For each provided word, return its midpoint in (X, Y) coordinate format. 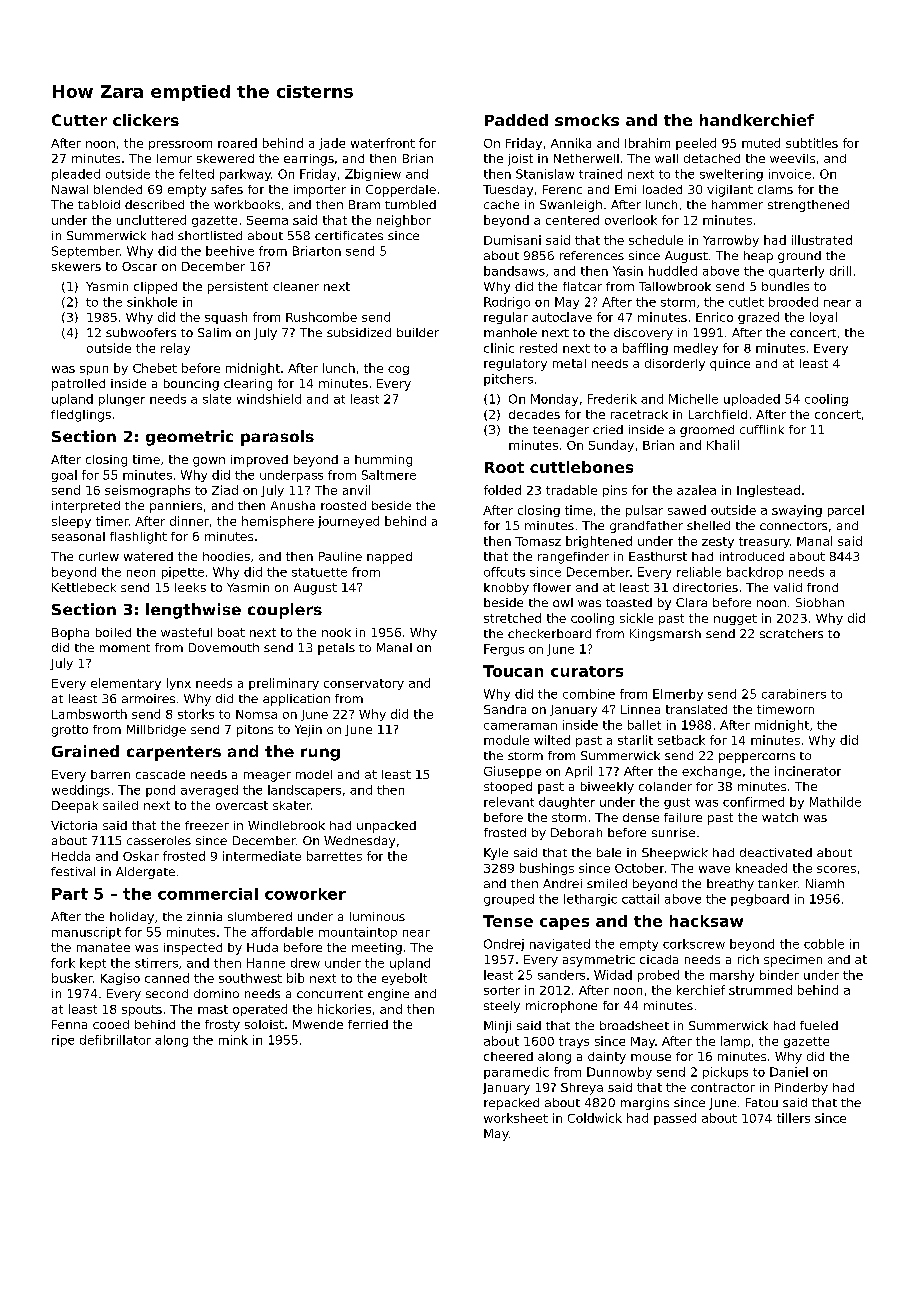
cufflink (762, 429)
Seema (267, 220)
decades (534, 414)
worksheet (516, 1118)
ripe (63, 1041)
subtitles (812, 143)
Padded (516, 120)
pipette (183, 573)
